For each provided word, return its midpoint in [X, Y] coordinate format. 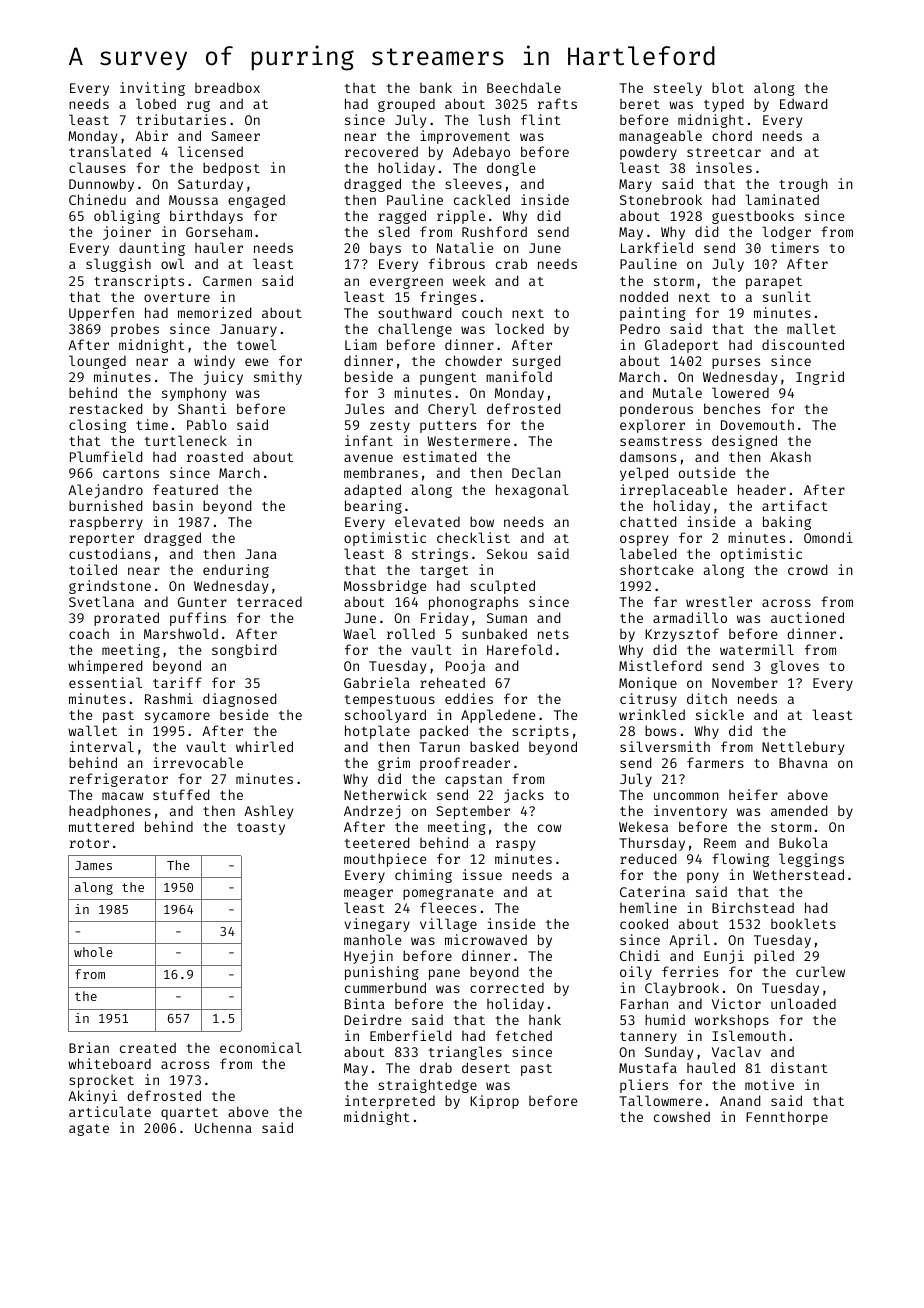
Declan [536, 472]
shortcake [656, 569]
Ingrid [820, 378]
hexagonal [532, 491]
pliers [644, 1086]
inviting [152, 89]
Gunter [202, 602]
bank [436, 87]
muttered [101, 826]
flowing [740, 860]
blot [728, 87]
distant [799, 1067]
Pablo [207, 424]
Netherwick [385, 794]
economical [261, 1047]
